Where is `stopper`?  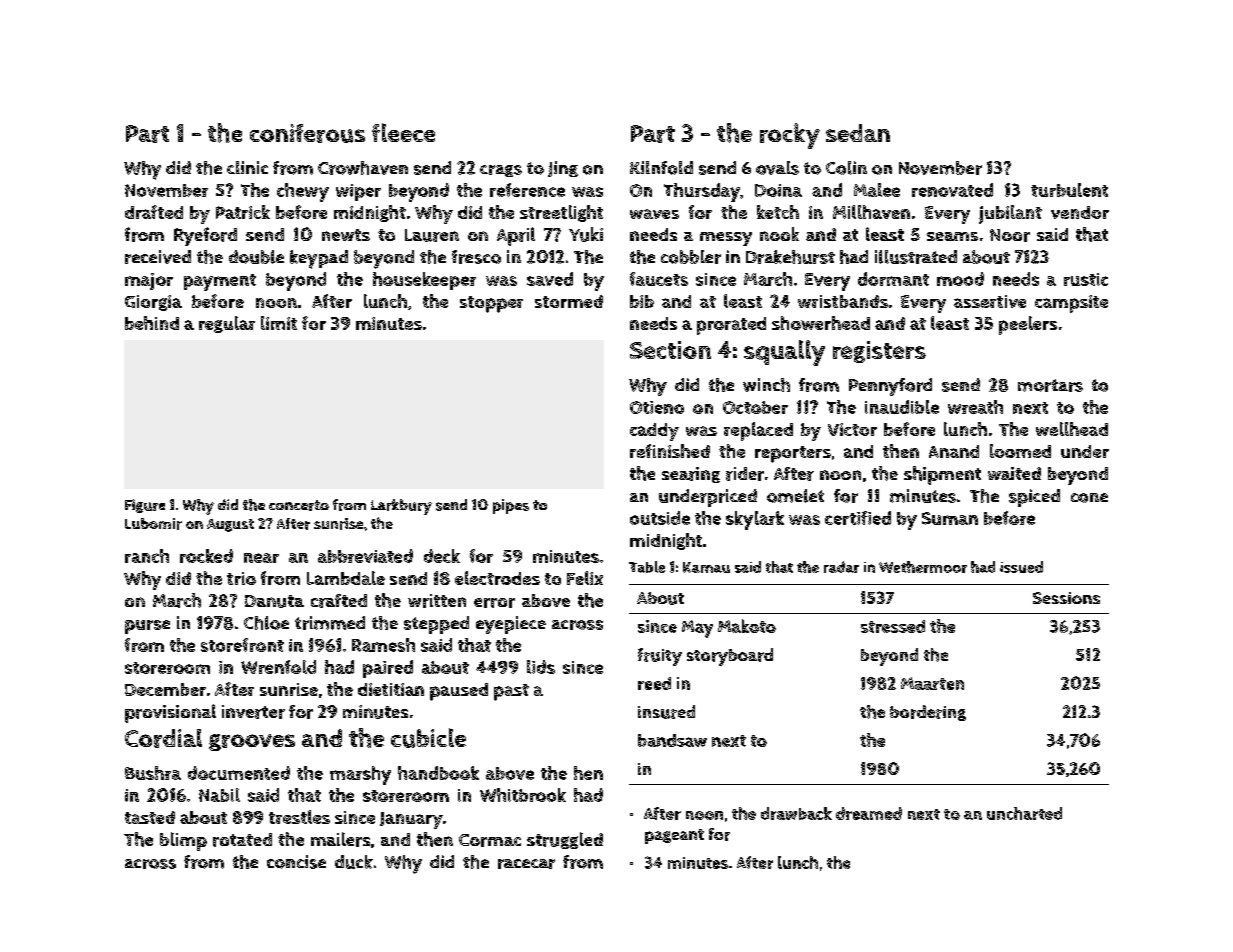 stopper is located at coordinates (491, 304).
